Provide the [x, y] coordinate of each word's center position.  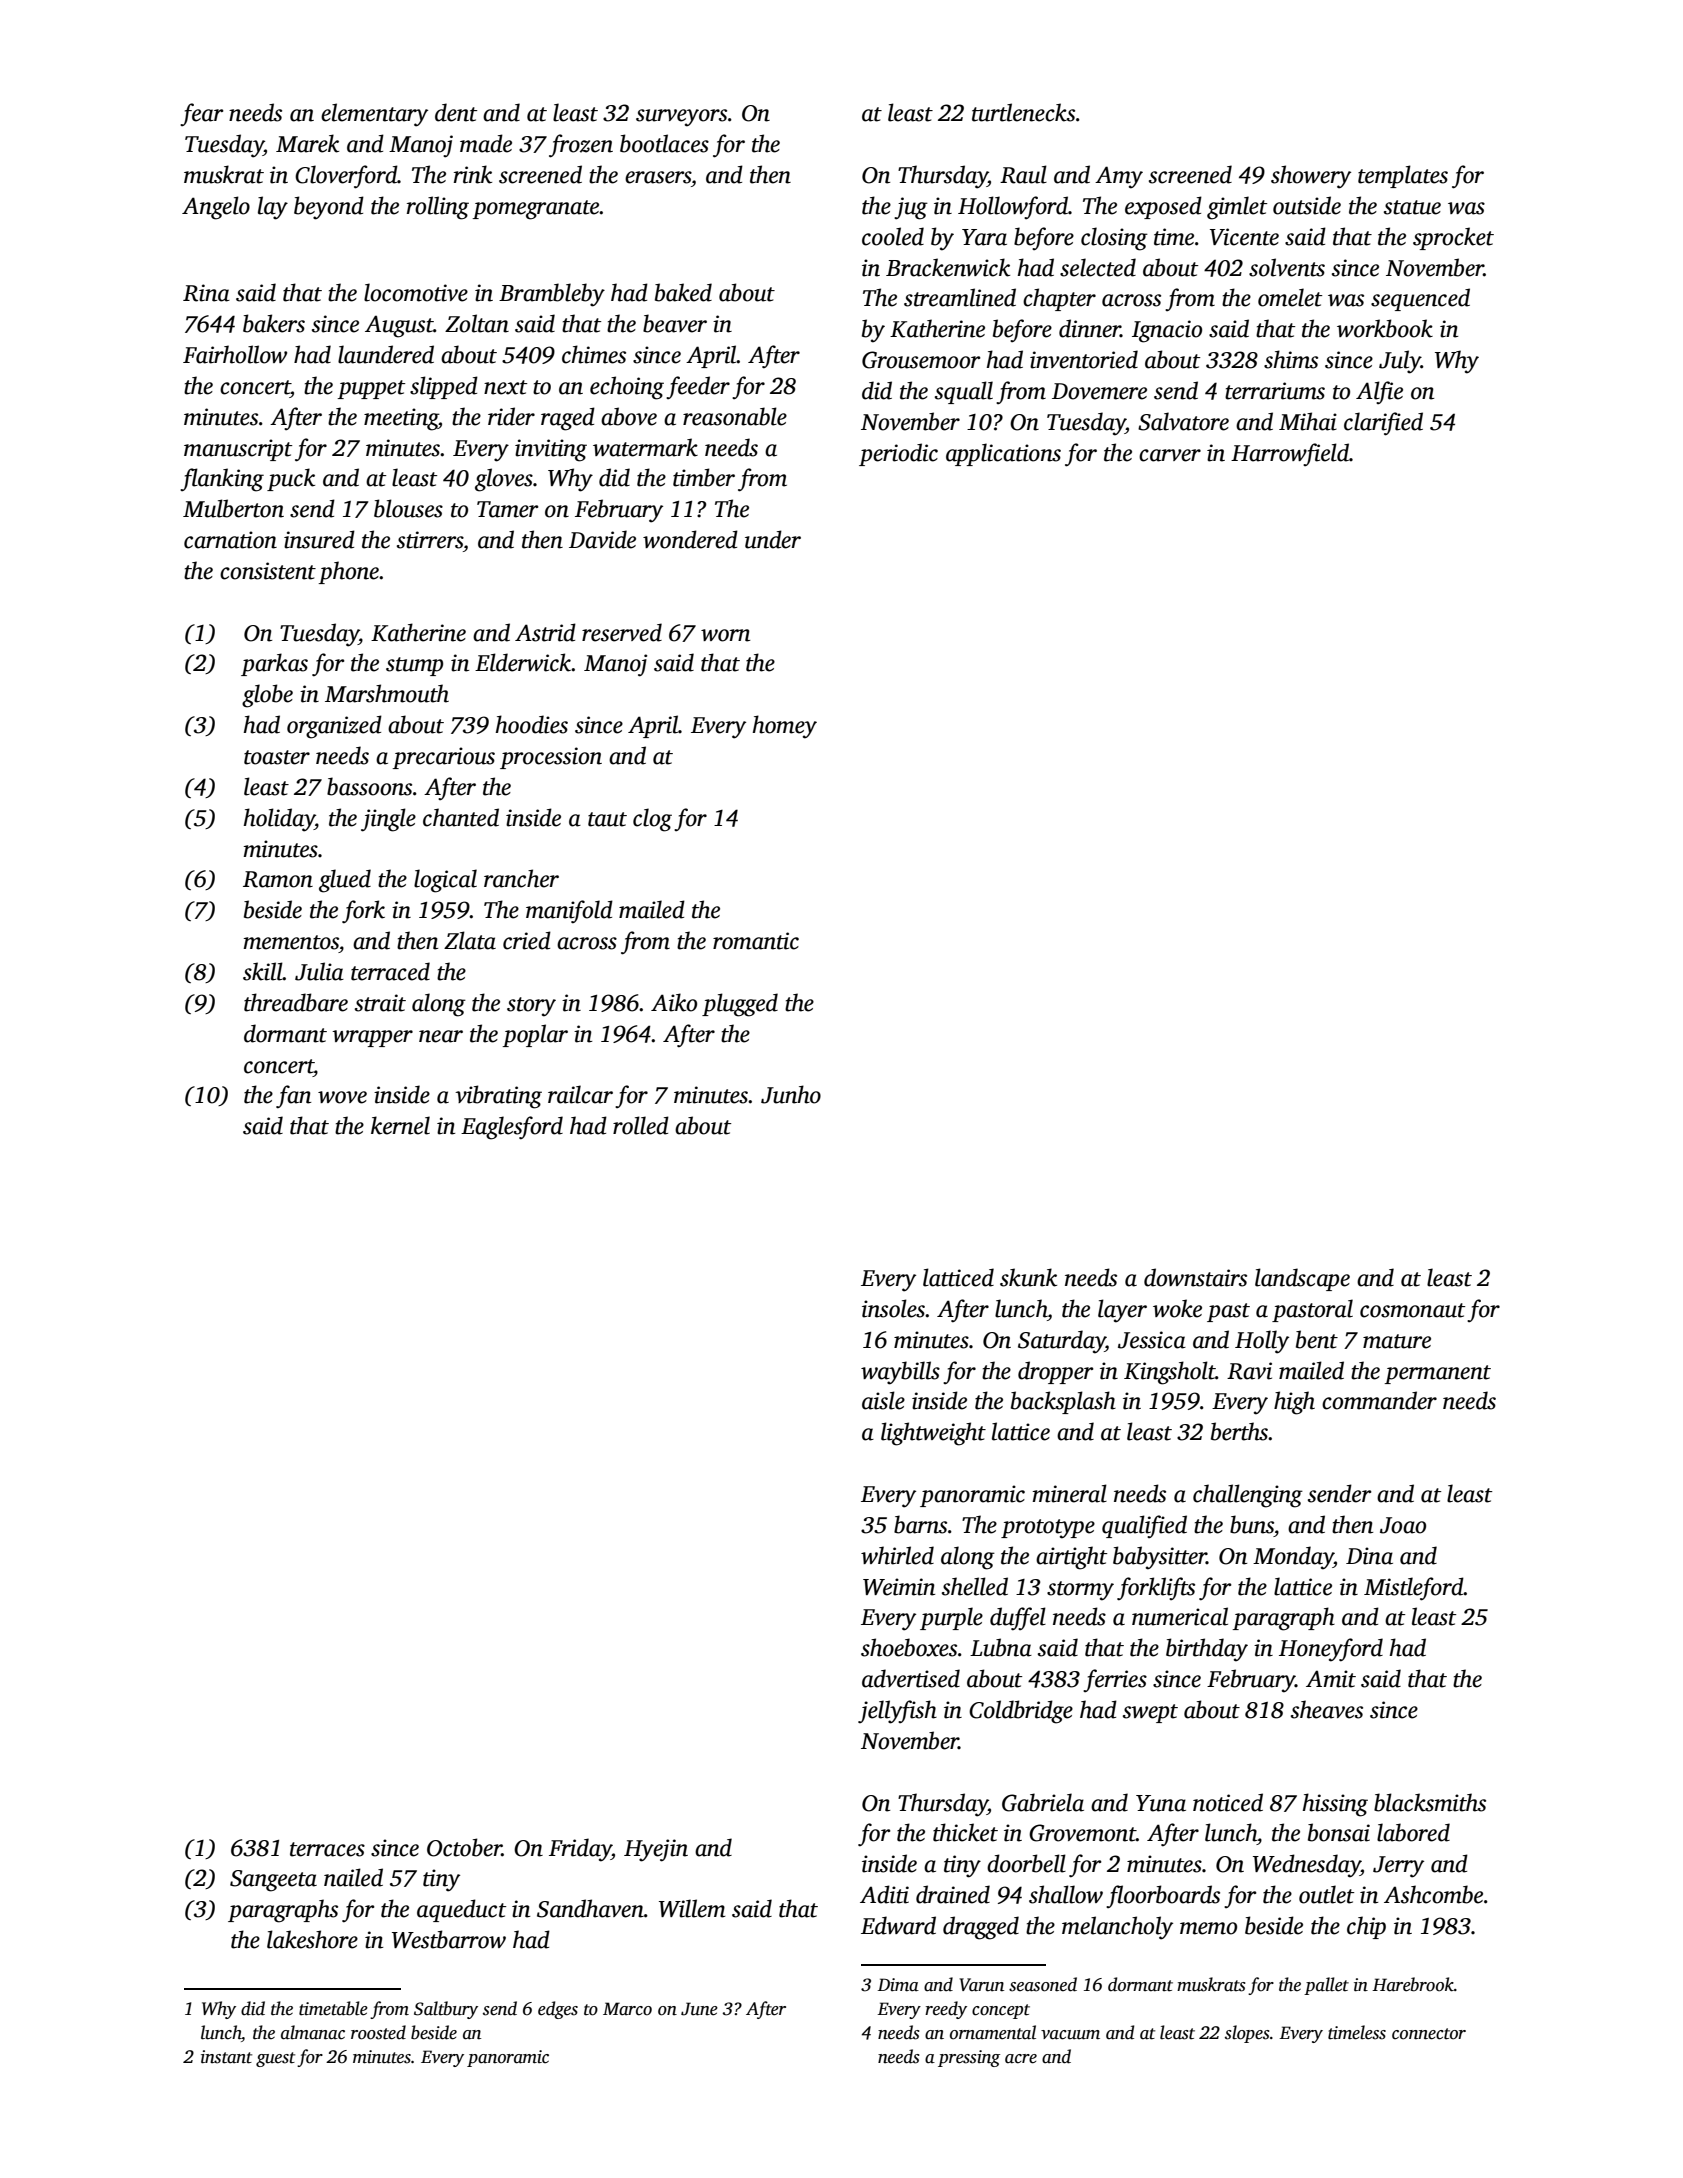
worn [725, 635]
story [531, 1007]
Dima [898, 1985]
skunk [1028, 1277]
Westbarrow [449, 1939]
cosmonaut [1412, 1310]
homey [785, 727]
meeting [401, 419]
